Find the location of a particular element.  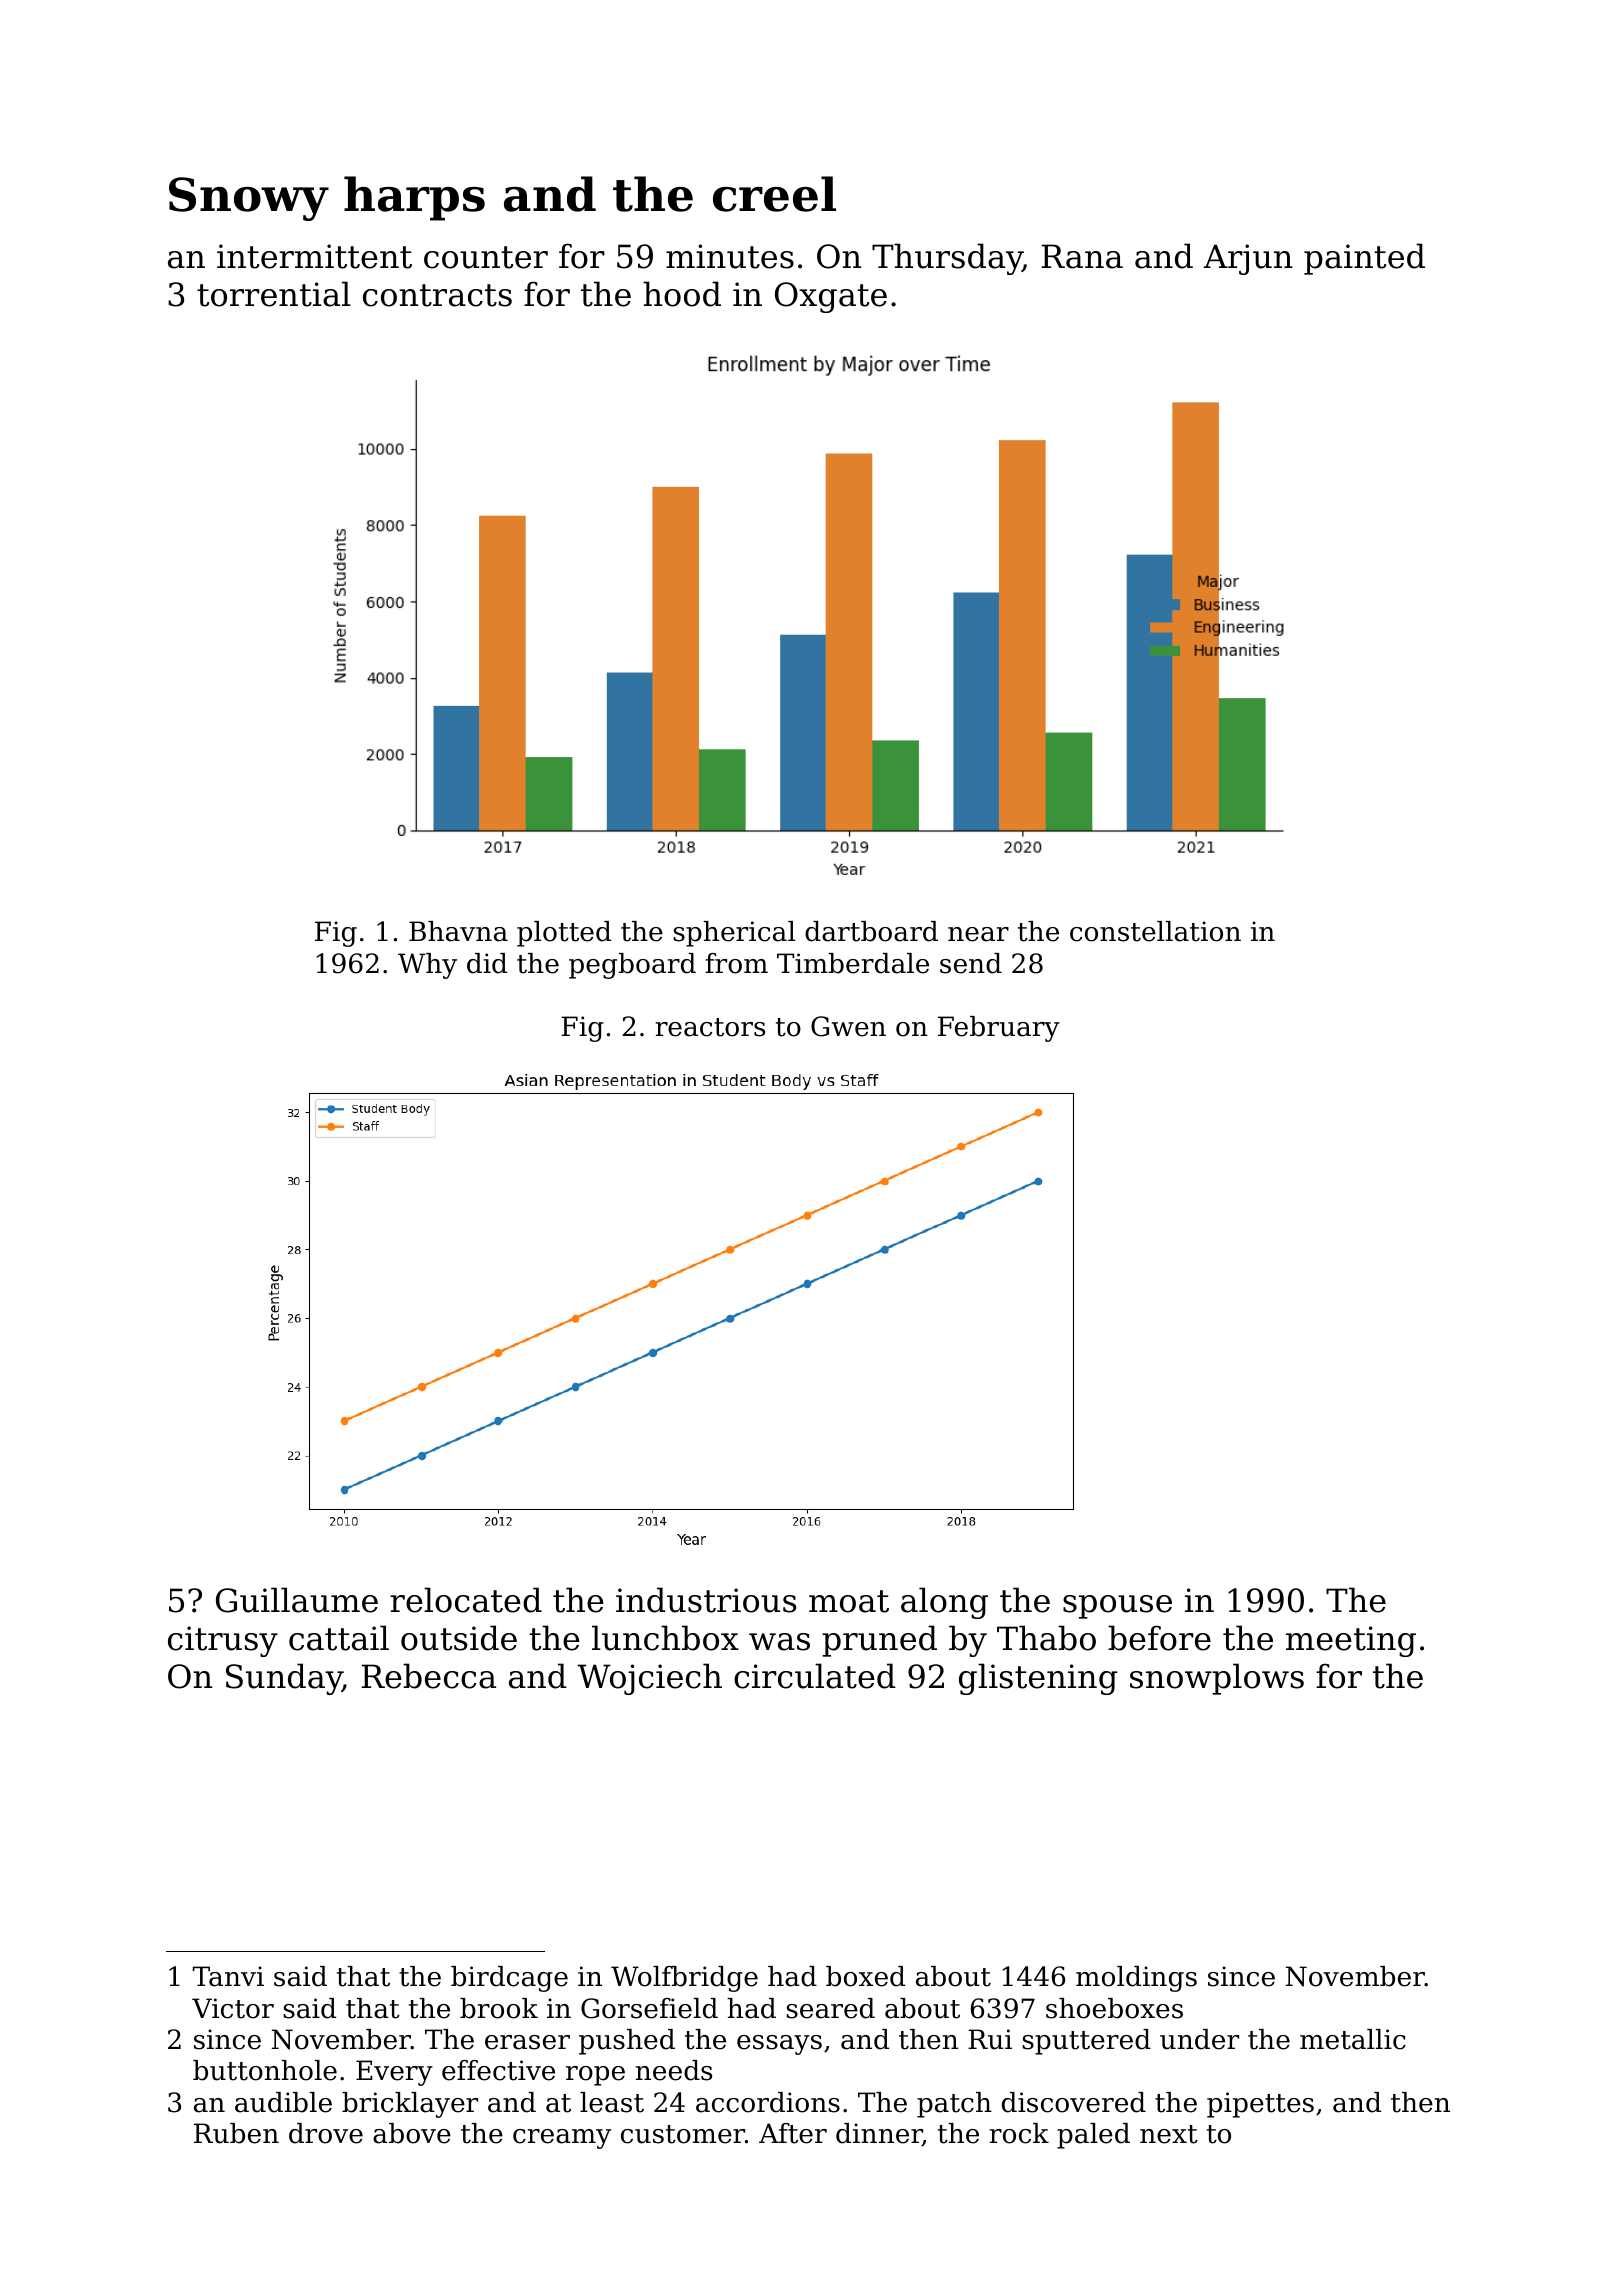

glistening is located at coordinates (1038, 1679).
